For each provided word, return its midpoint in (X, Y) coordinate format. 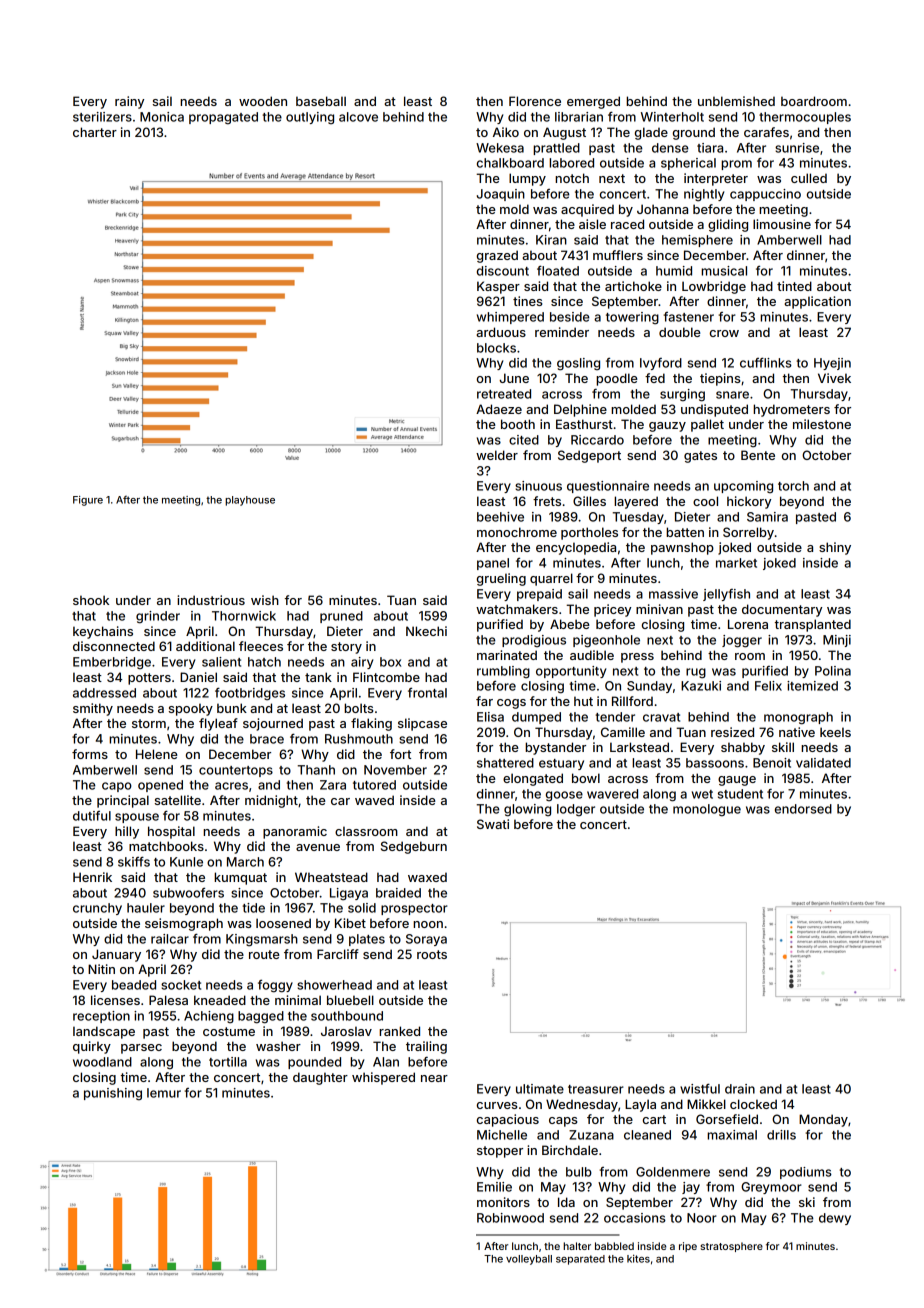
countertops (236, 771)
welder (497, 455)
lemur (164, 1093)
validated (823, 763)
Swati (493, 824)
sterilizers (102, 117)
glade (651, 133)
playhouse (250, 501)
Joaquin (501, 195)
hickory (749, 502)
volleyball (529, 1260)
